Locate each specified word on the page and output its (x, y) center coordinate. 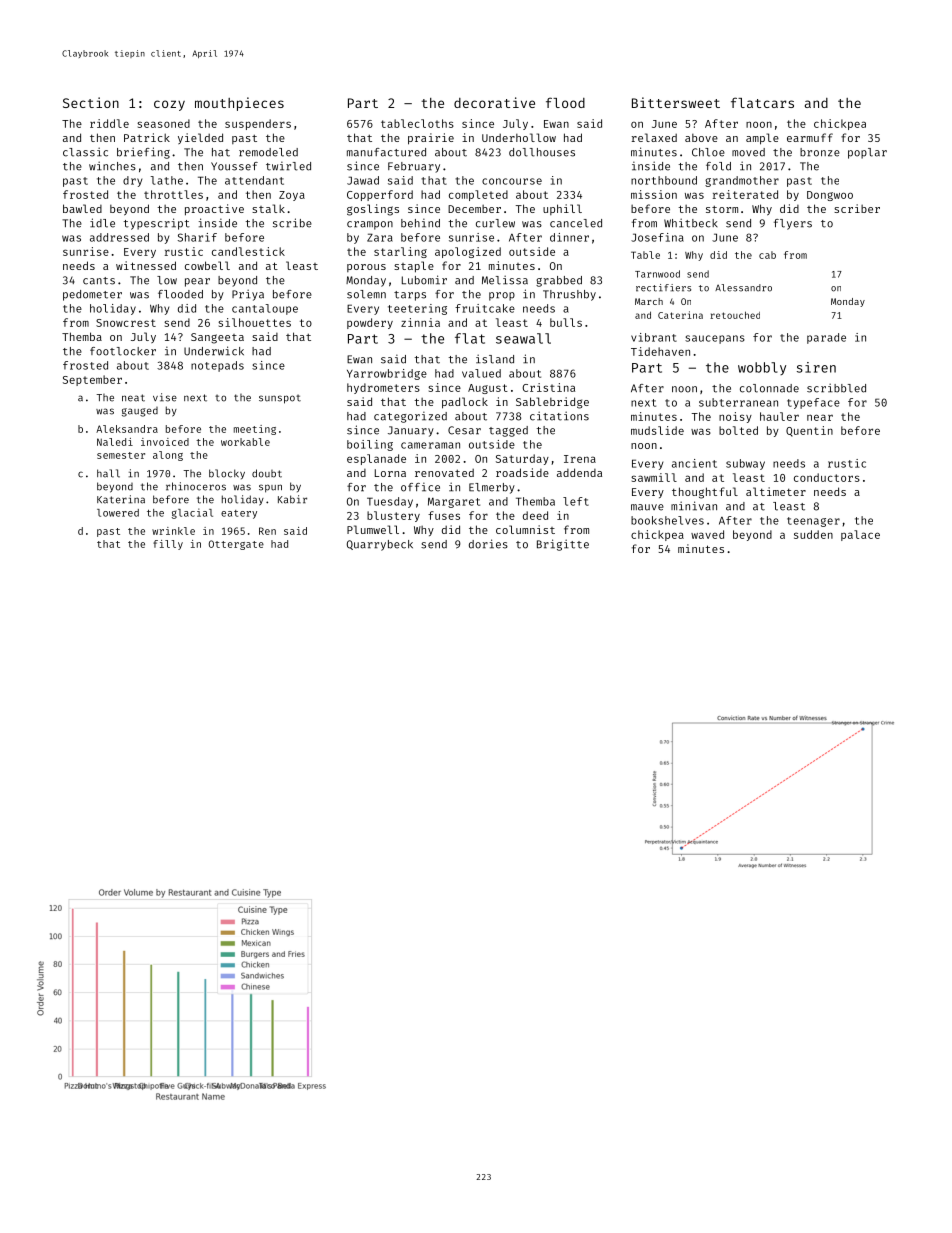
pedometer (92, 295)
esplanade (376, 459)
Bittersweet (676, 102)
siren (816, 367)
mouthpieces (239, 104)
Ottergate (236, 545)
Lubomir (424, 280)
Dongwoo (830, 196)
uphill (562, 209)
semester (121, 455)
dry (132, 181)
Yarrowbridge (387, 374)
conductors (827, 477)
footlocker (123, 351)
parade (826, 338)
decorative (494, 102)
